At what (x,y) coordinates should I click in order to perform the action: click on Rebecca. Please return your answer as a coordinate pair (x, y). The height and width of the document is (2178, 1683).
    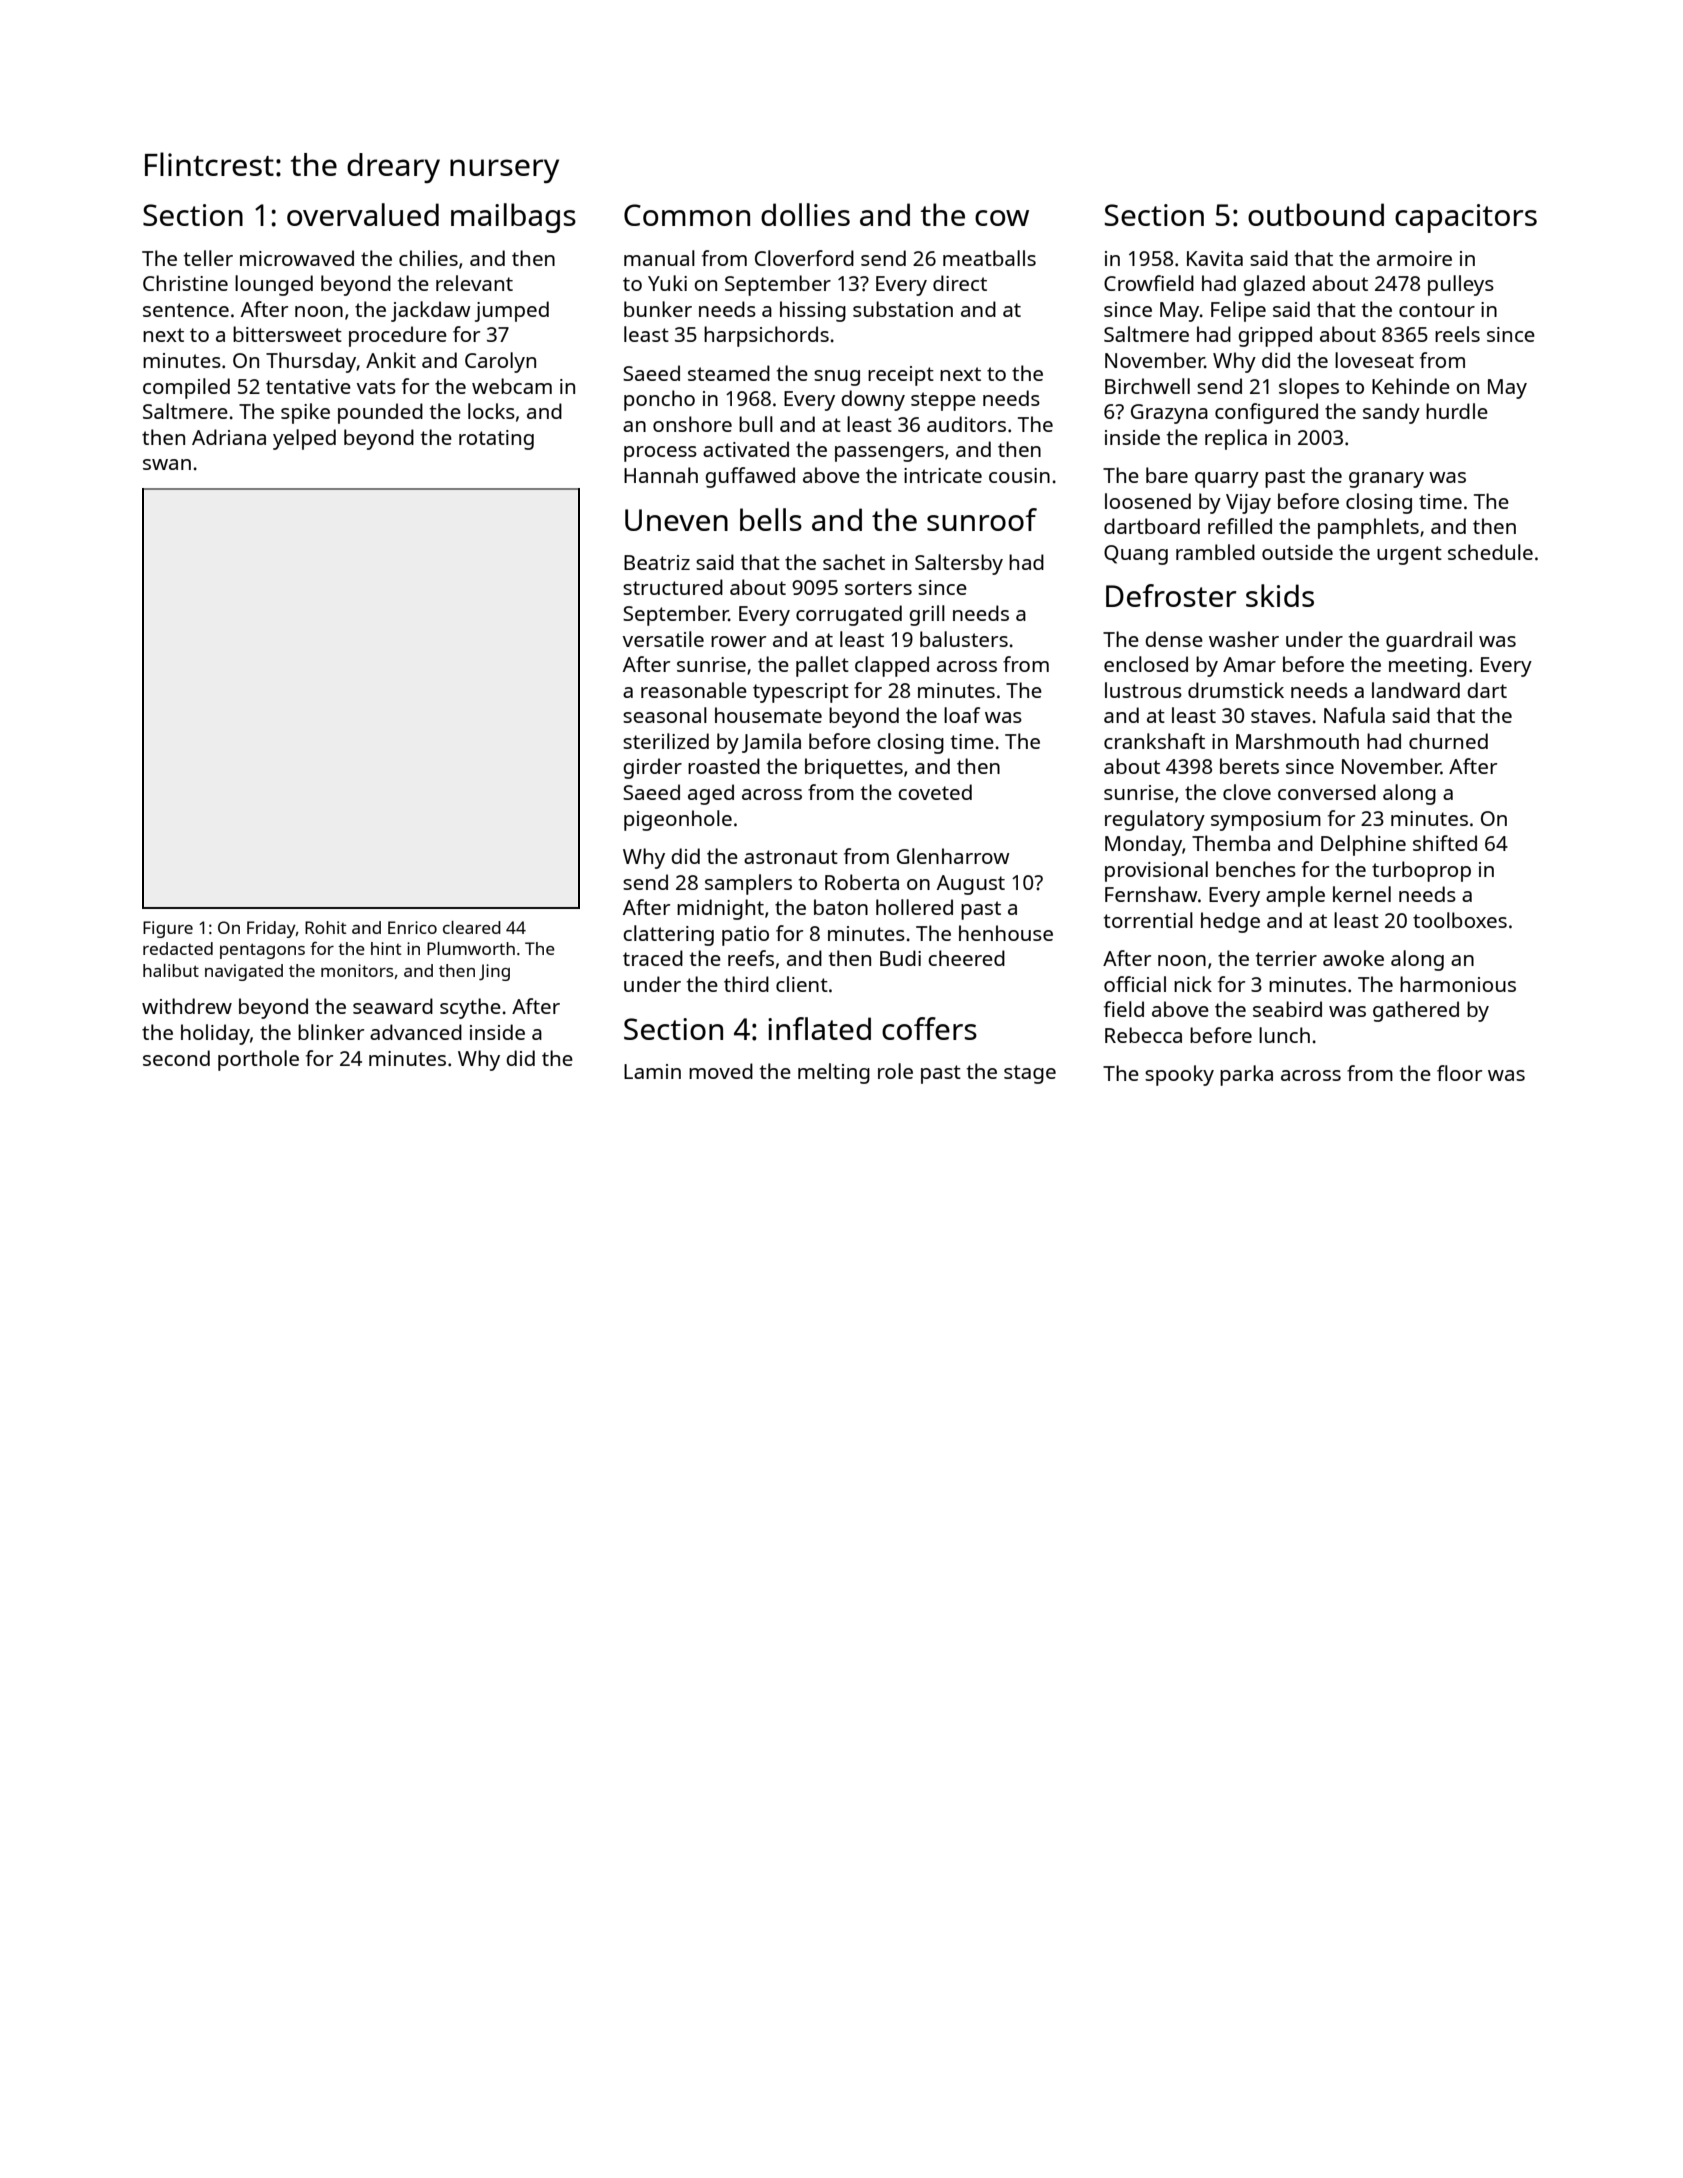
    Looking at the image, I should click on (1143, 1035).
